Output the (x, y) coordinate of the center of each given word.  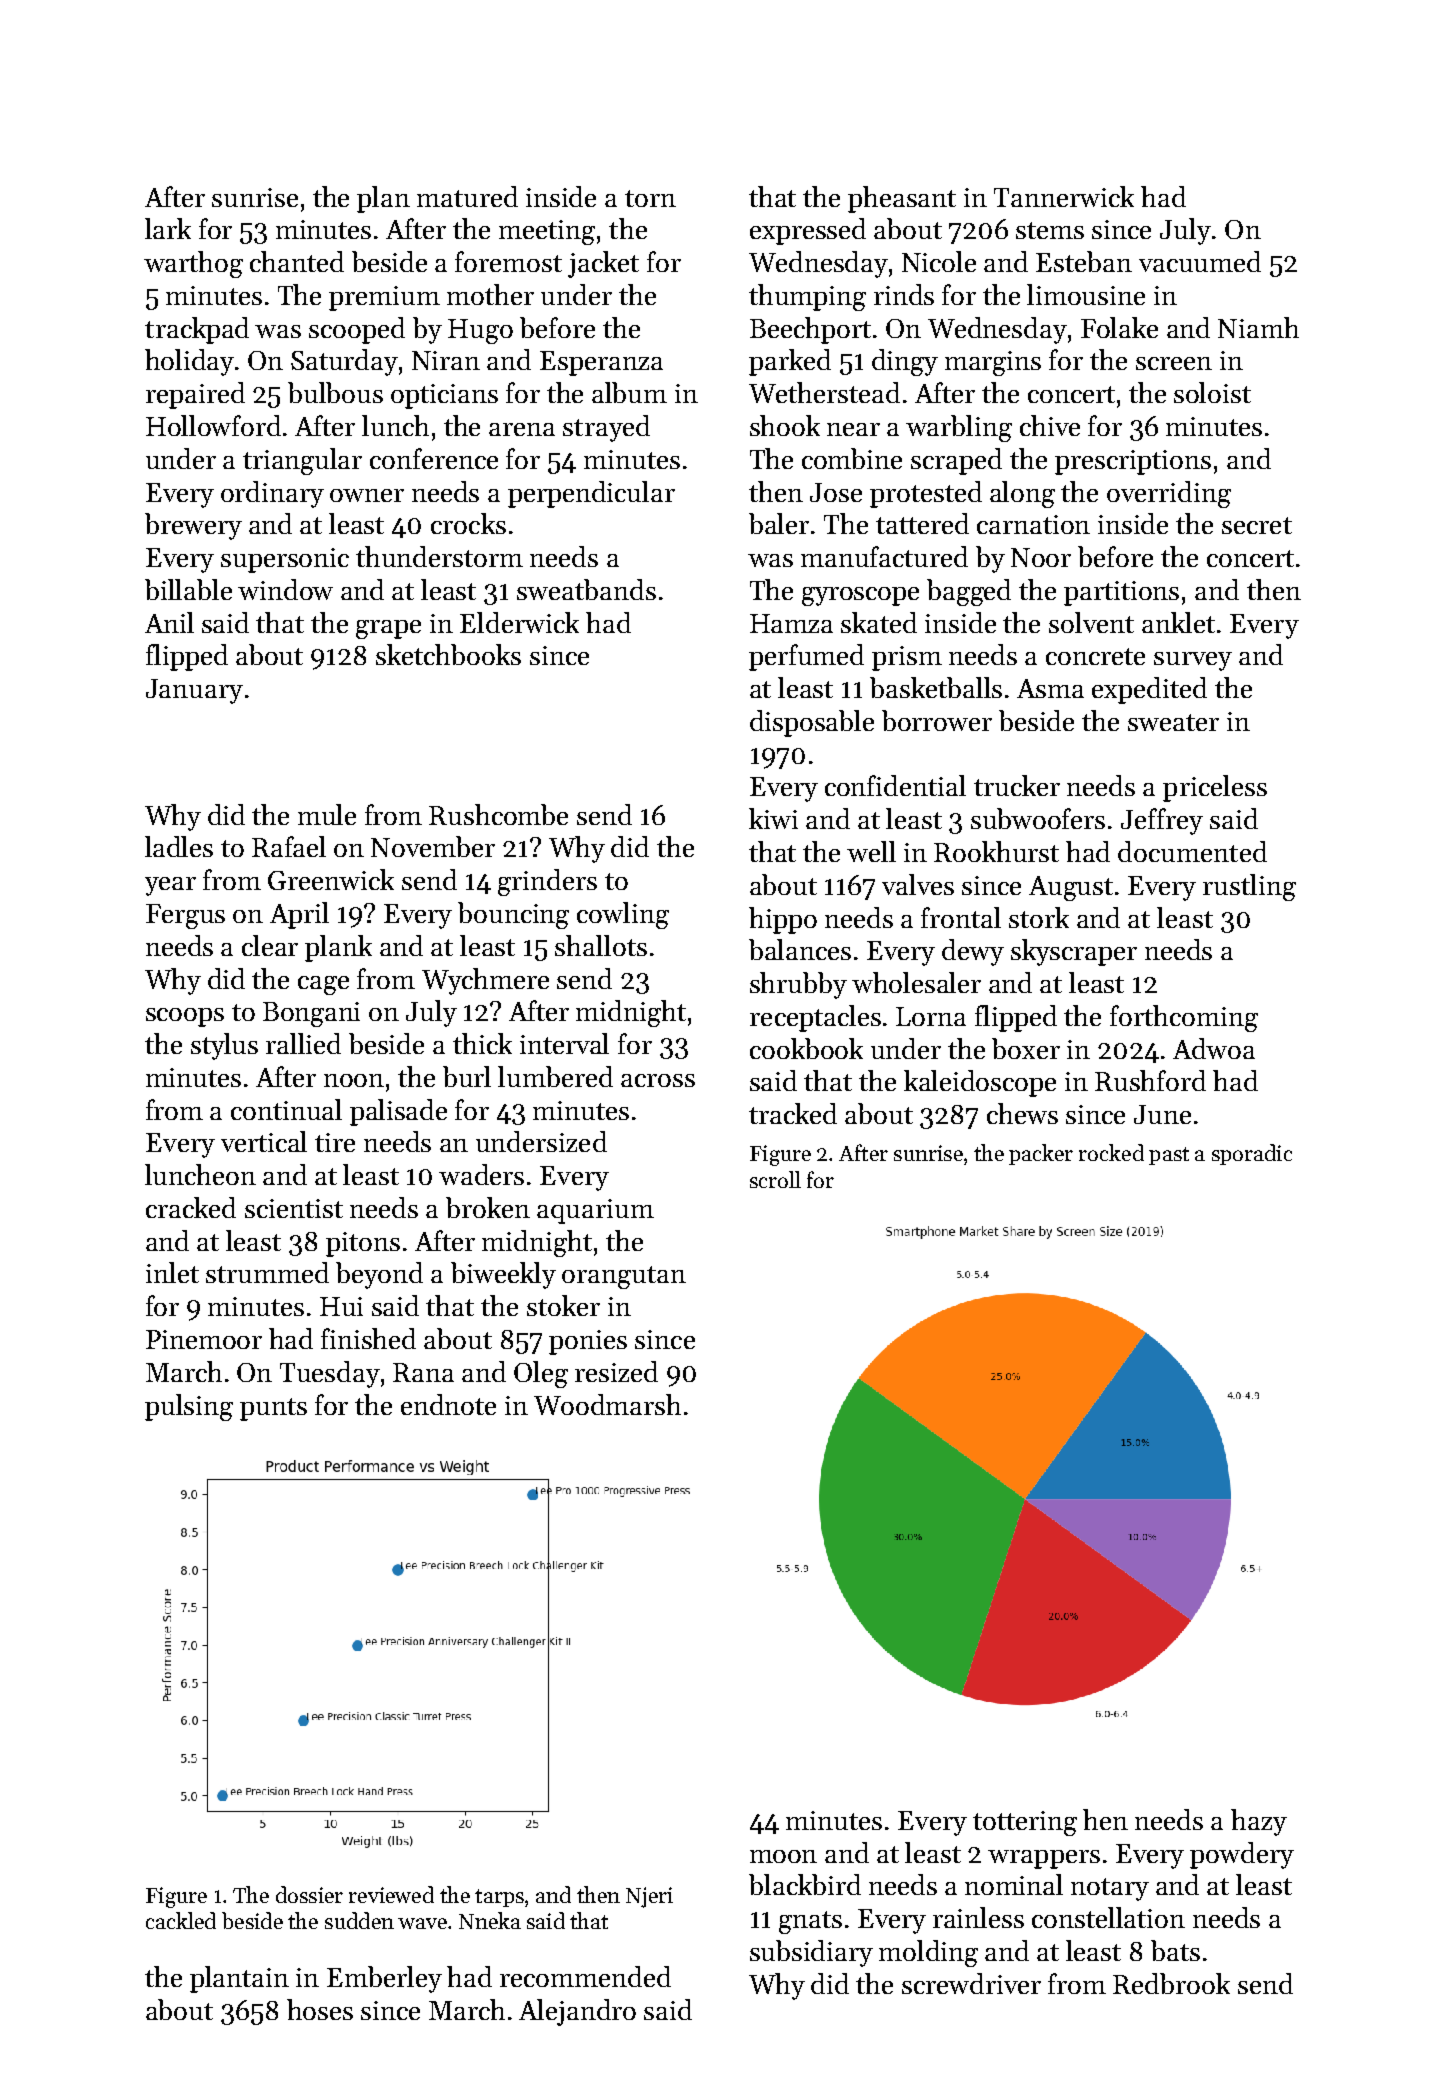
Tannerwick (1064, 196)
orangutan (624, 1277)
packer (1041, 1154)
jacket (603, 264)
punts (273, 1409)
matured (467, 196)
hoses (320, 2009)
